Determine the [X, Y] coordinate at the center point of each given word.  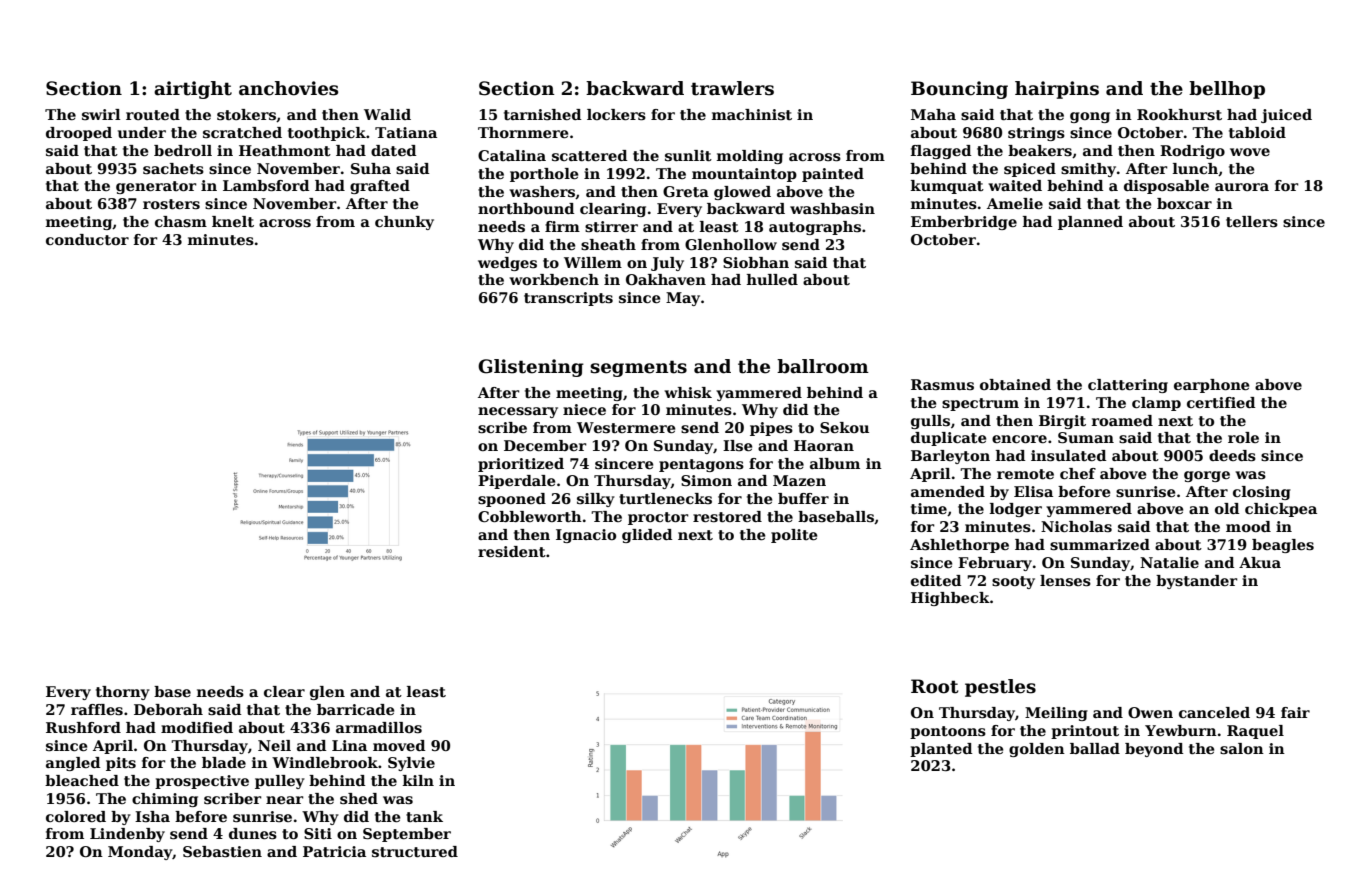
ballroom [823, 366]
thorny [123, 693]
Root [935, 686]
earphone [1211, 386]
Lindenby [127, 835]
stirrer [611, 226]
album [835, 463]
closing [1262, 493]
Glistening [531, 368]
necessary [518, 412]
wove [1250, 152]
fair [1295, 712]
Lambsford [266, 186]
